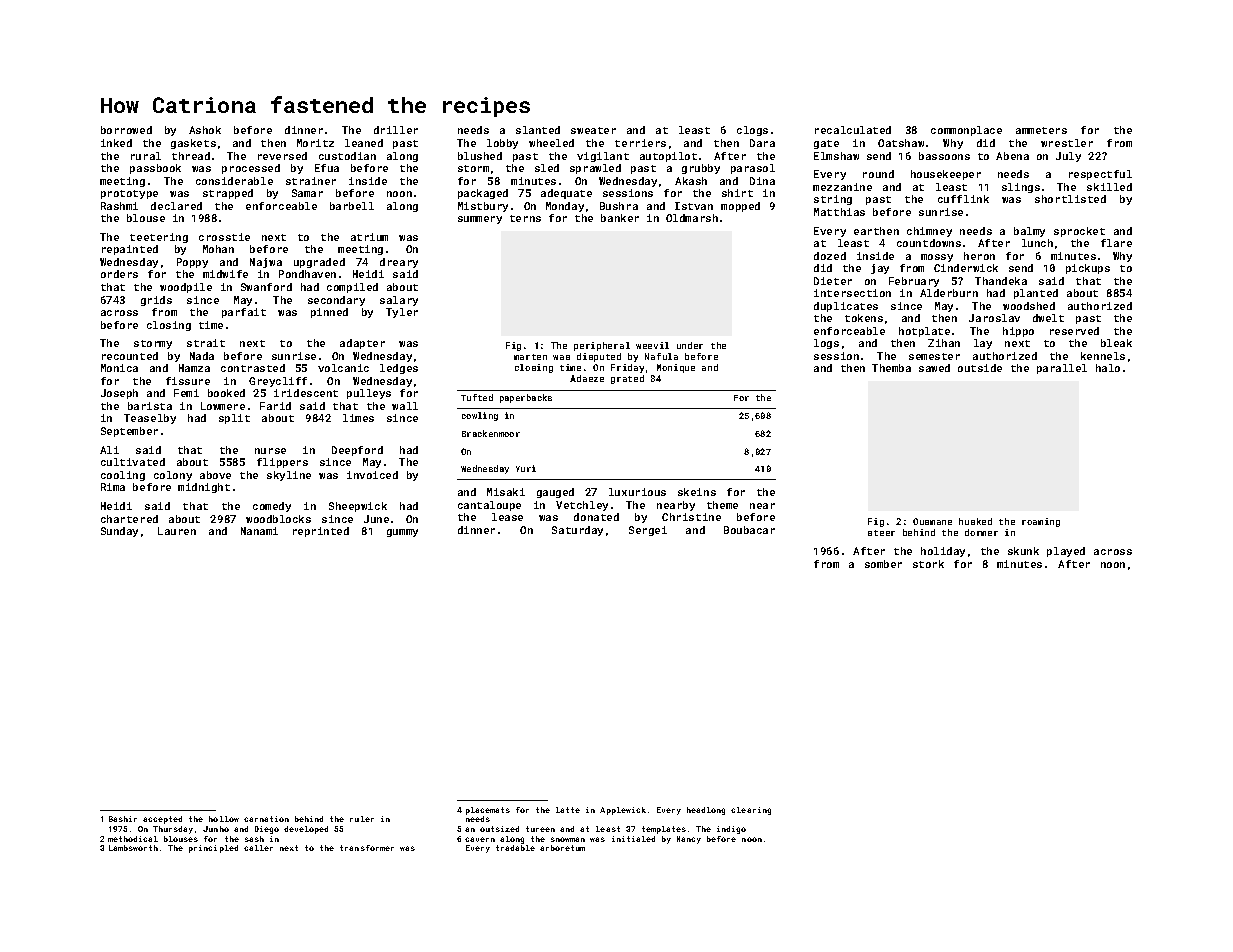 The height and width of the document is (952, 1233). Describe the element at coordinates (259, 531) in the document. I see `Nanami` at that location.
